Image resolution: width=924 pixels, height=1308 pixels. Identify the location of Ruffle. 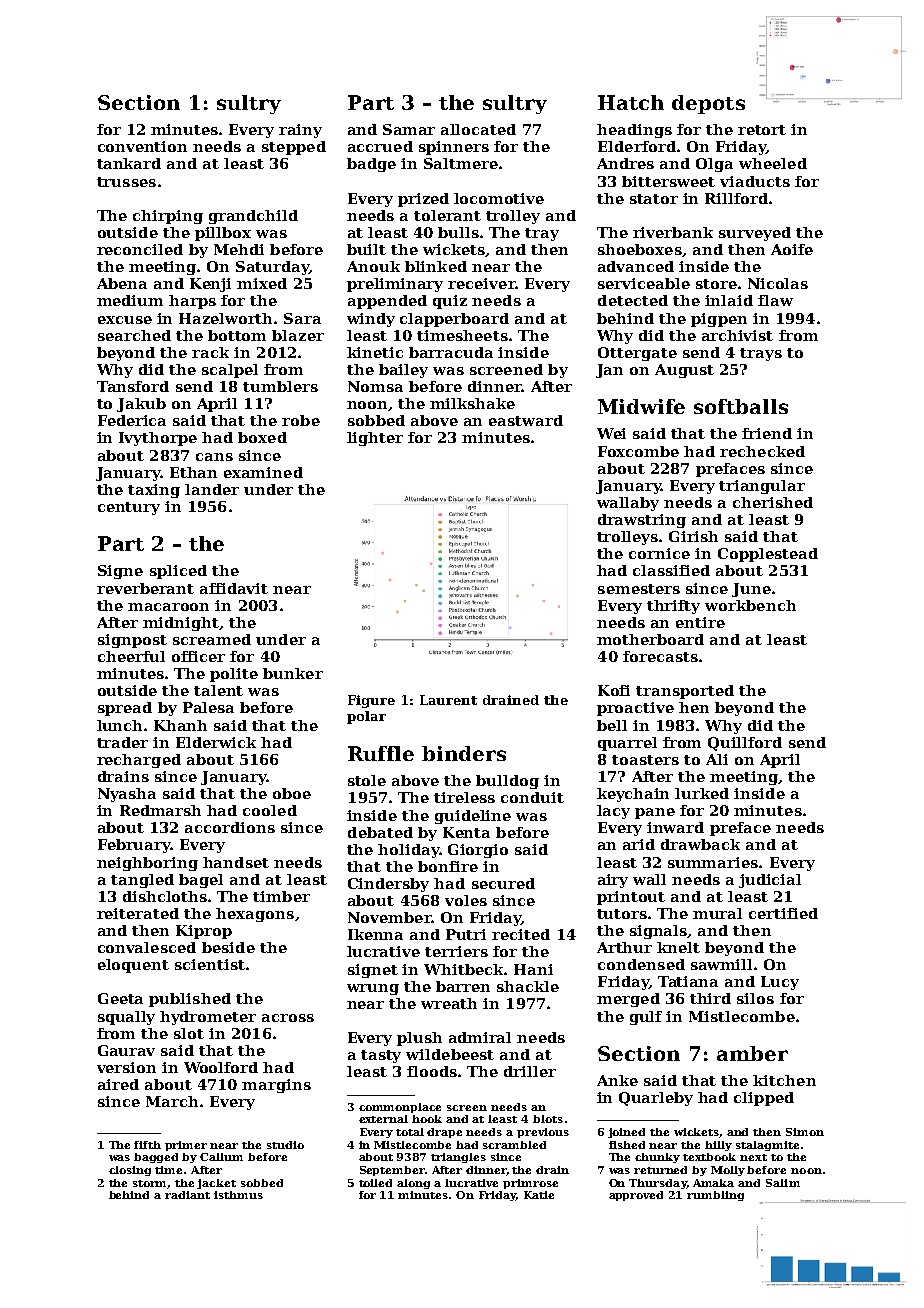
(381, 753).
